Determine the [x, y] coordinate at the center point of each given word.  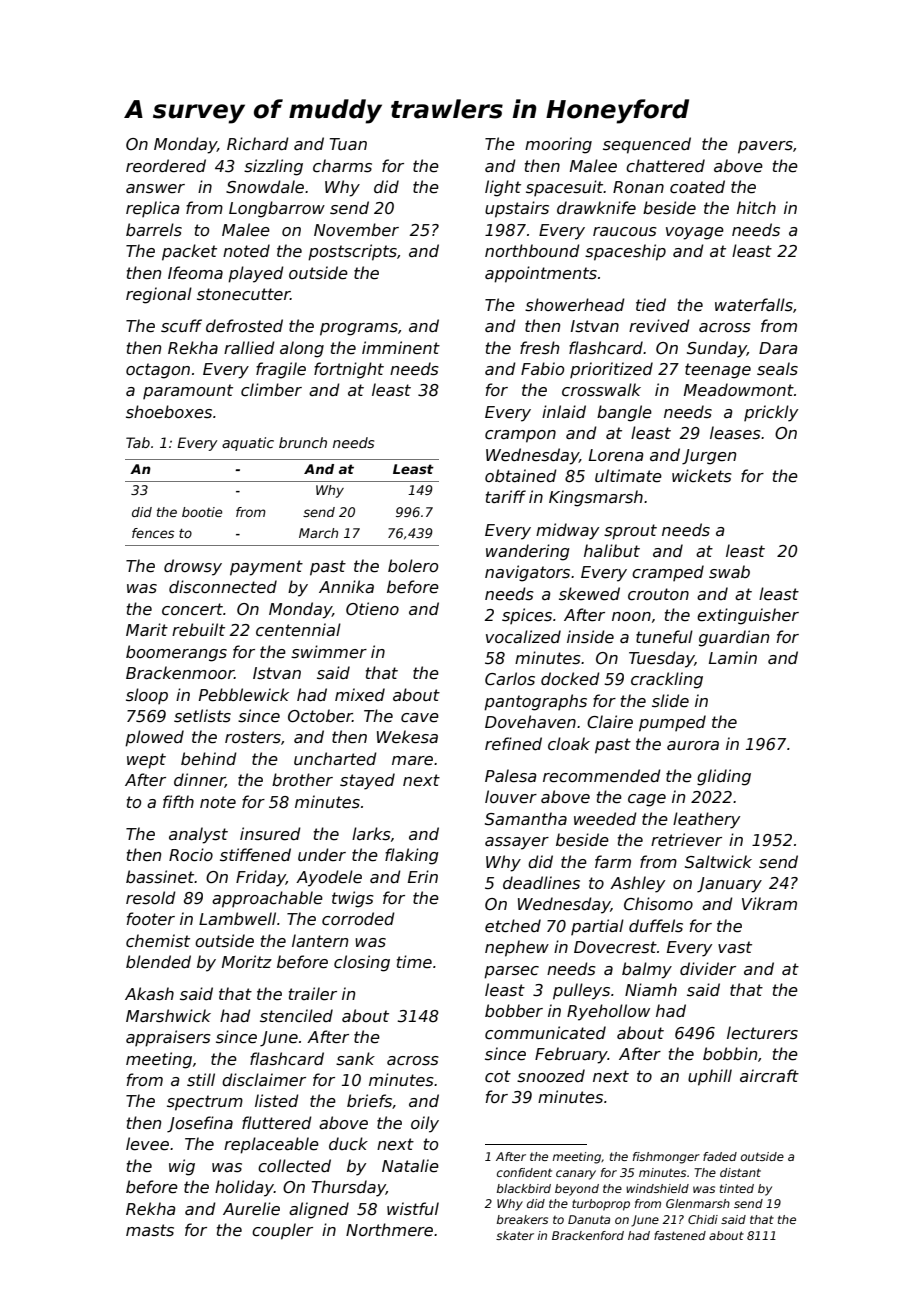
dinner [199, 780]
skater [515, 1235]
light [503, 188]
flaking [412, 856]
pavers [765, 147]
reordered [166, 166]
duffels [656, 926]
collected [294, 1166]
